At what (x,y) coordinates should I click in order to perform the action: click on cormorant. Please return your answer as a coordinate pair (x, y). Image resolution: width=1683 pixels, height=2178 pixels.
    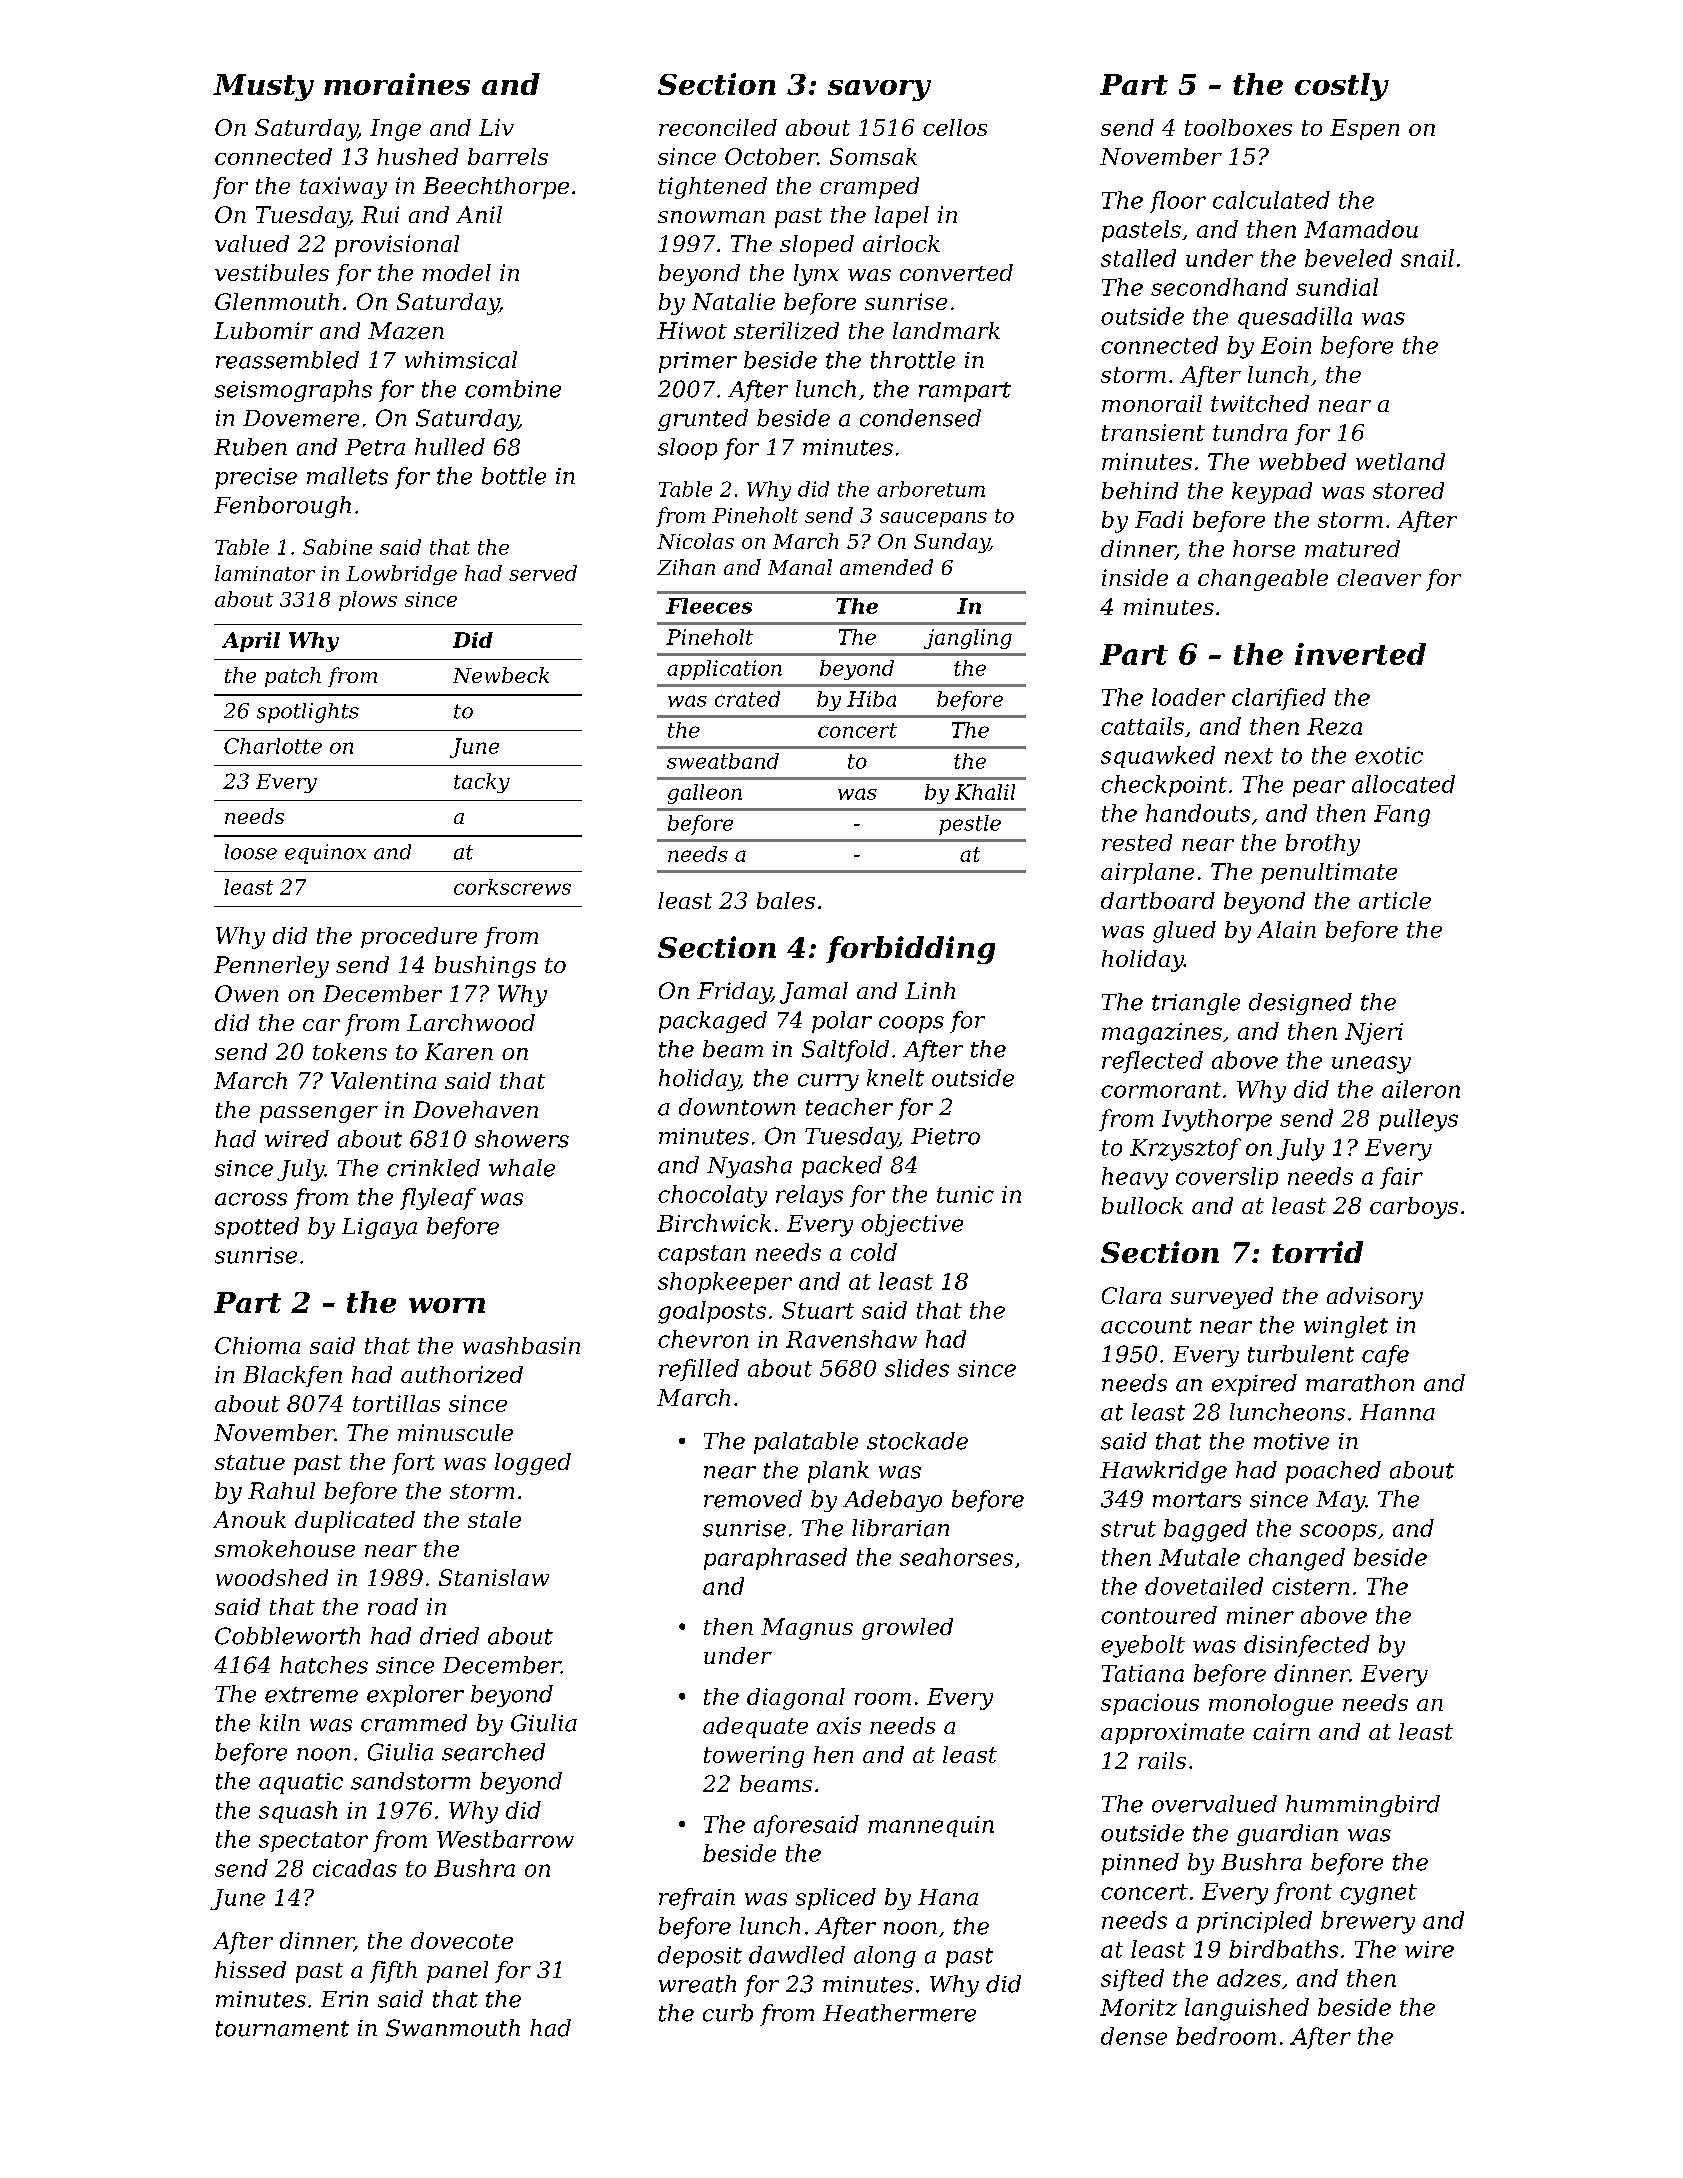
    Looking at the image, I should click on (1161, 1090).
